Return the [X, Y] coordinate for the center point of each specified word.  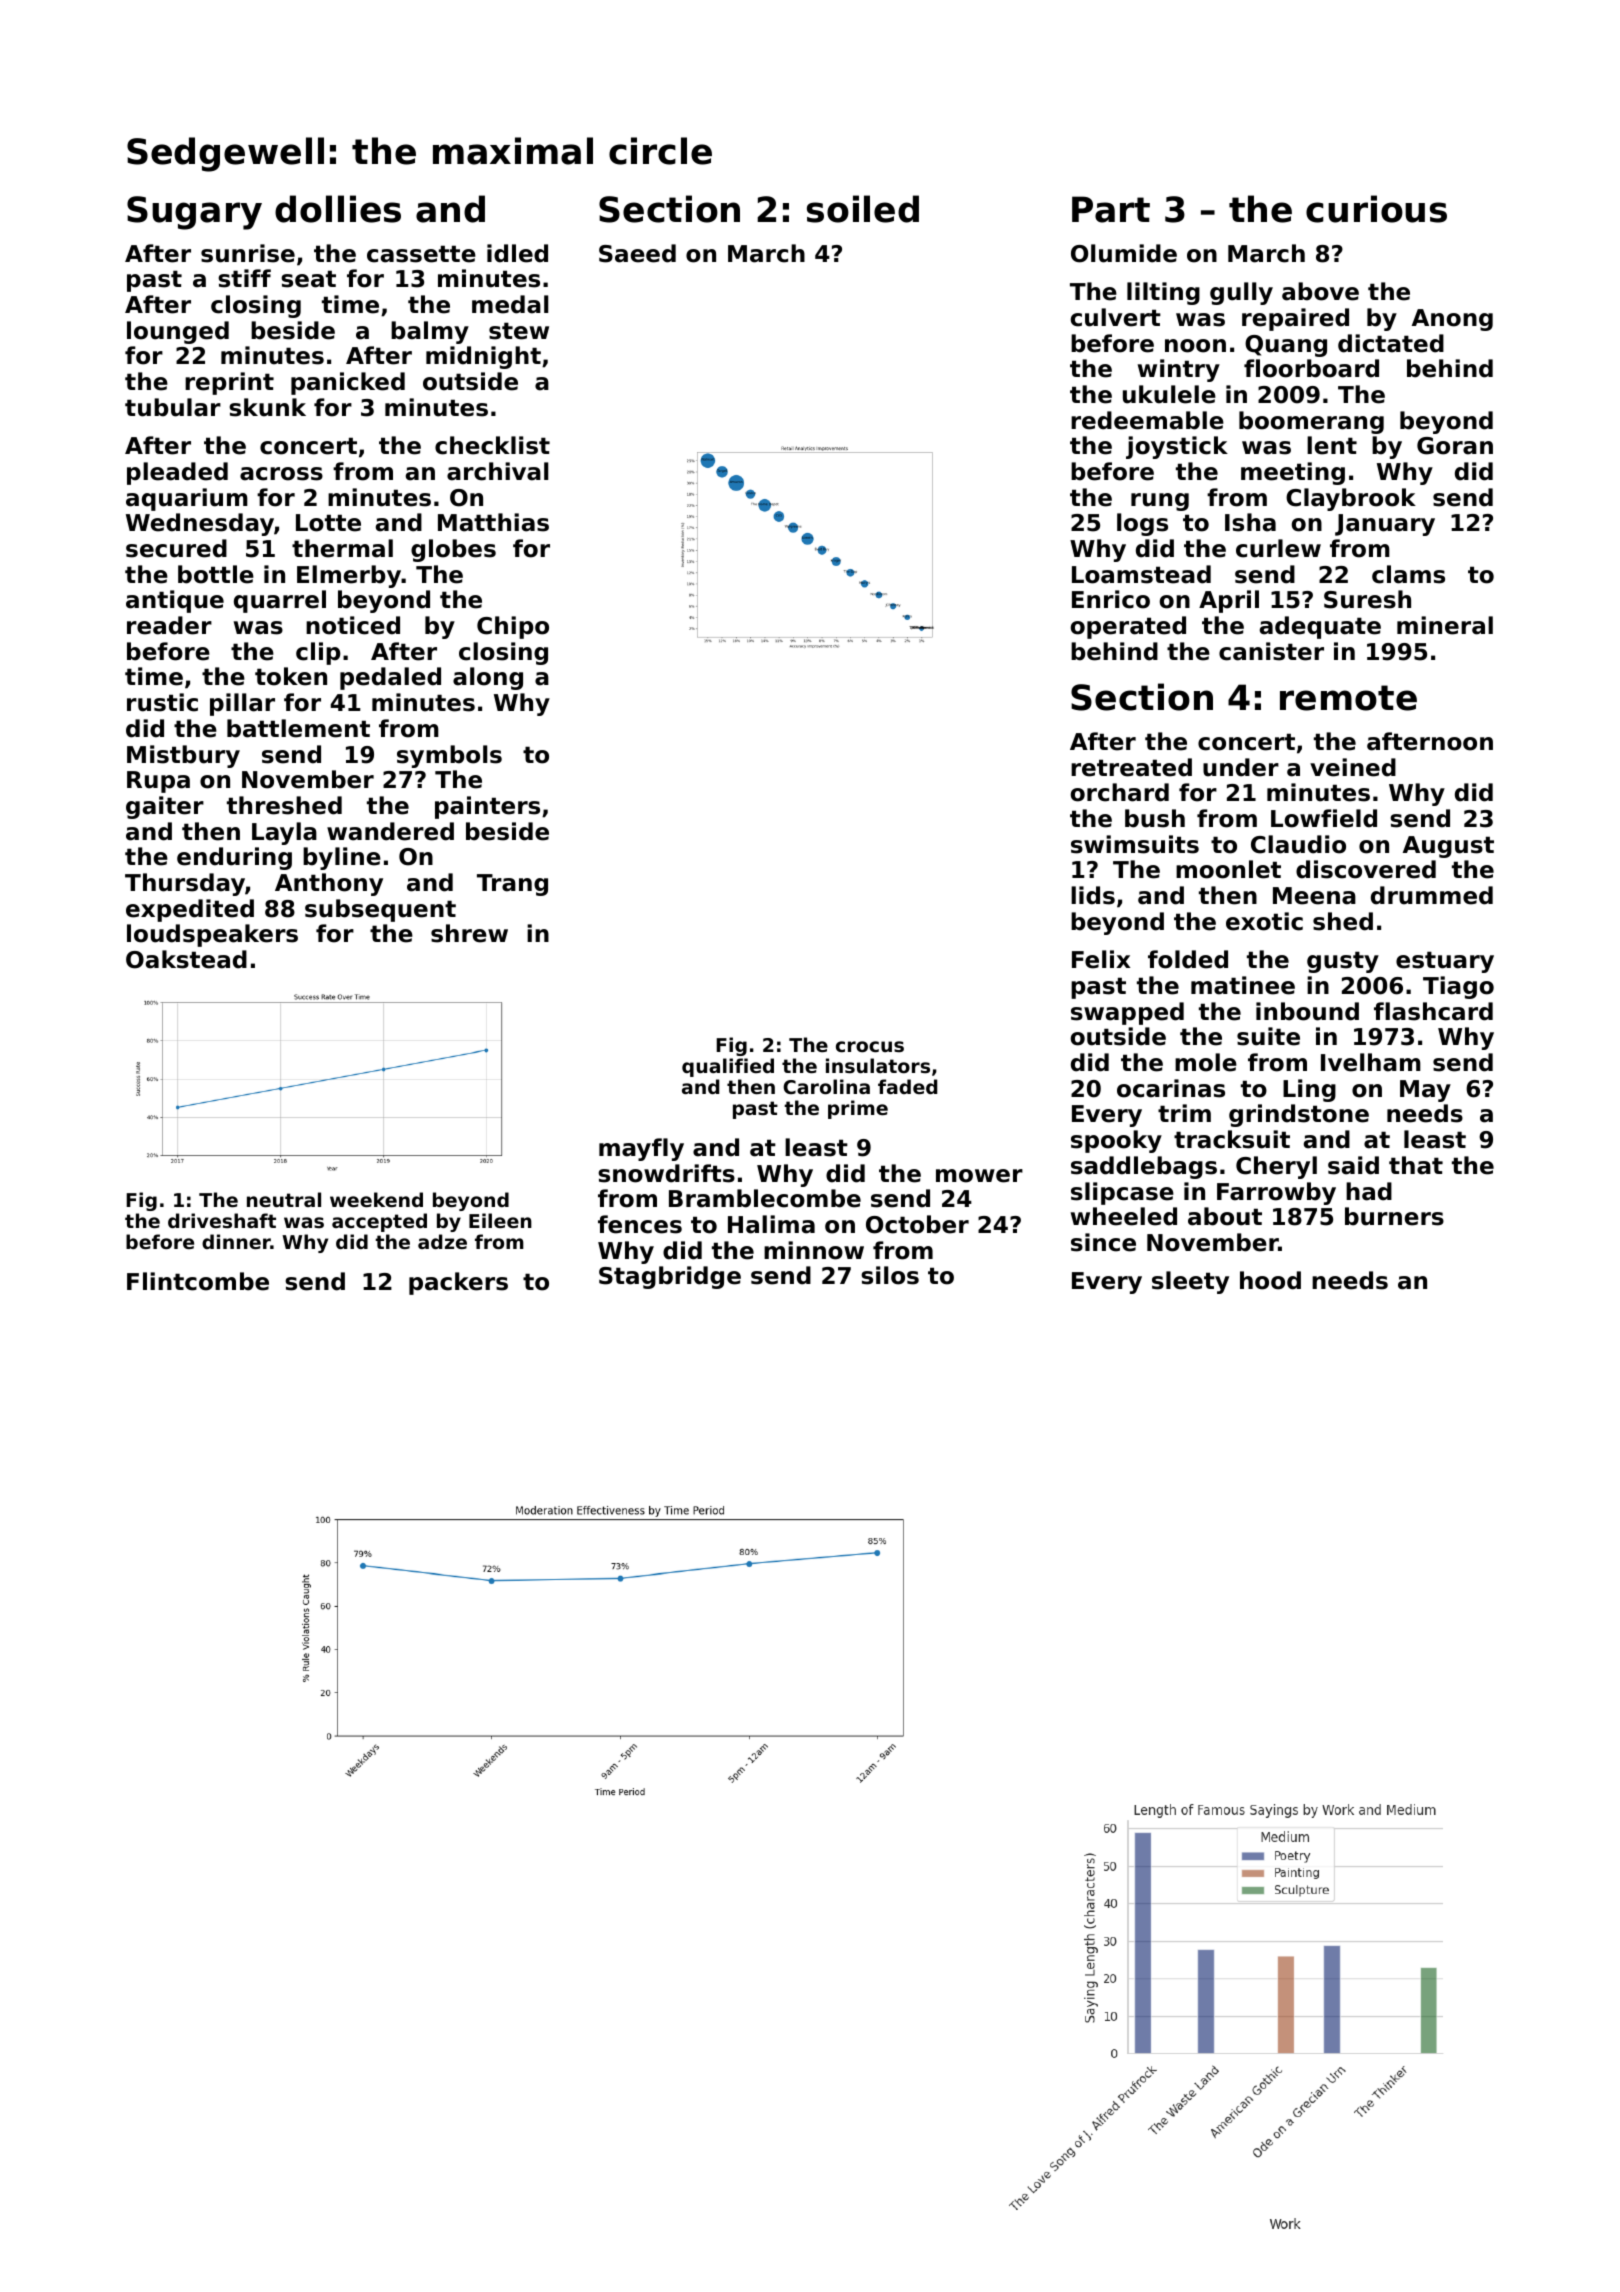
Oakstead [186, 959]
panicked [348, 383]
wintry [1179, 370]
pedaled [390, 678]
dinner [236, 1241]
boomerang [1311, 422]
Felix [1101, 959]
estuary [1445, 962]
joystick [1177, 447]
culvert [1116, 317]
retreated [1131, 767]
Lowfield [1324, 818]
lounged [178, 332]
